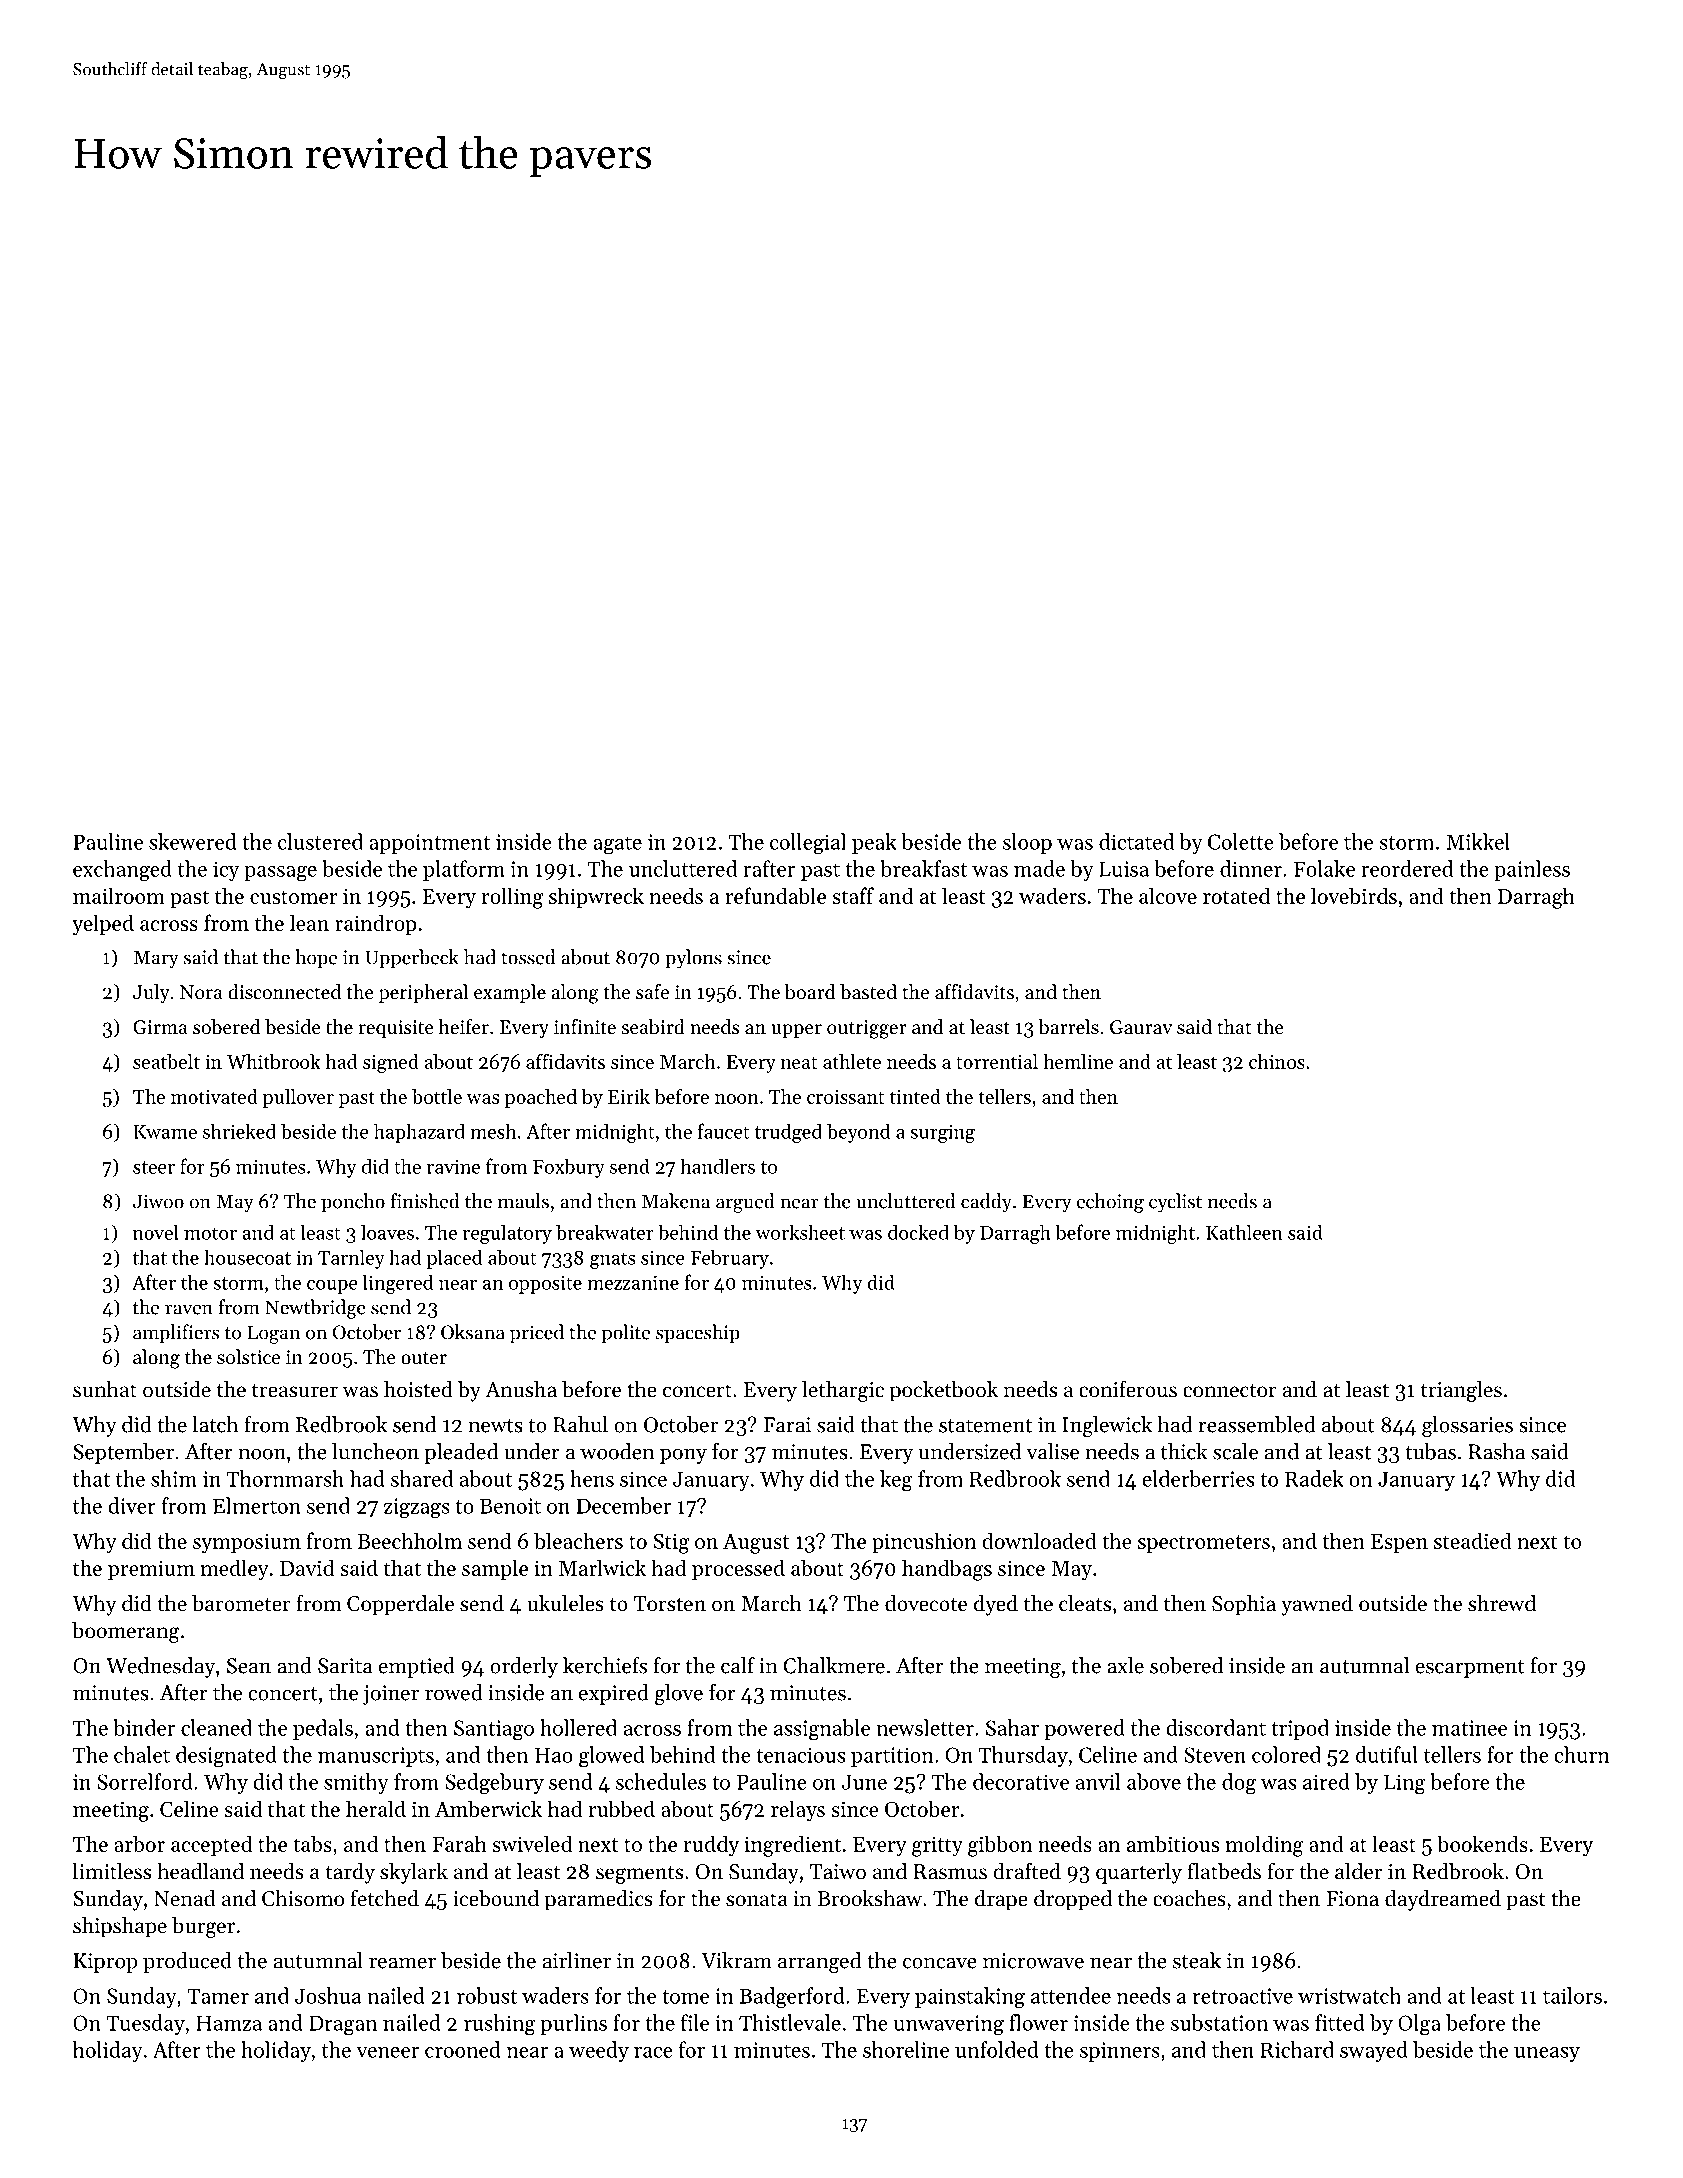 The width and height of the page is (1683, 2178). Describe the element at coordinates (679, 1694) in the page. I see `glove` at that location.
